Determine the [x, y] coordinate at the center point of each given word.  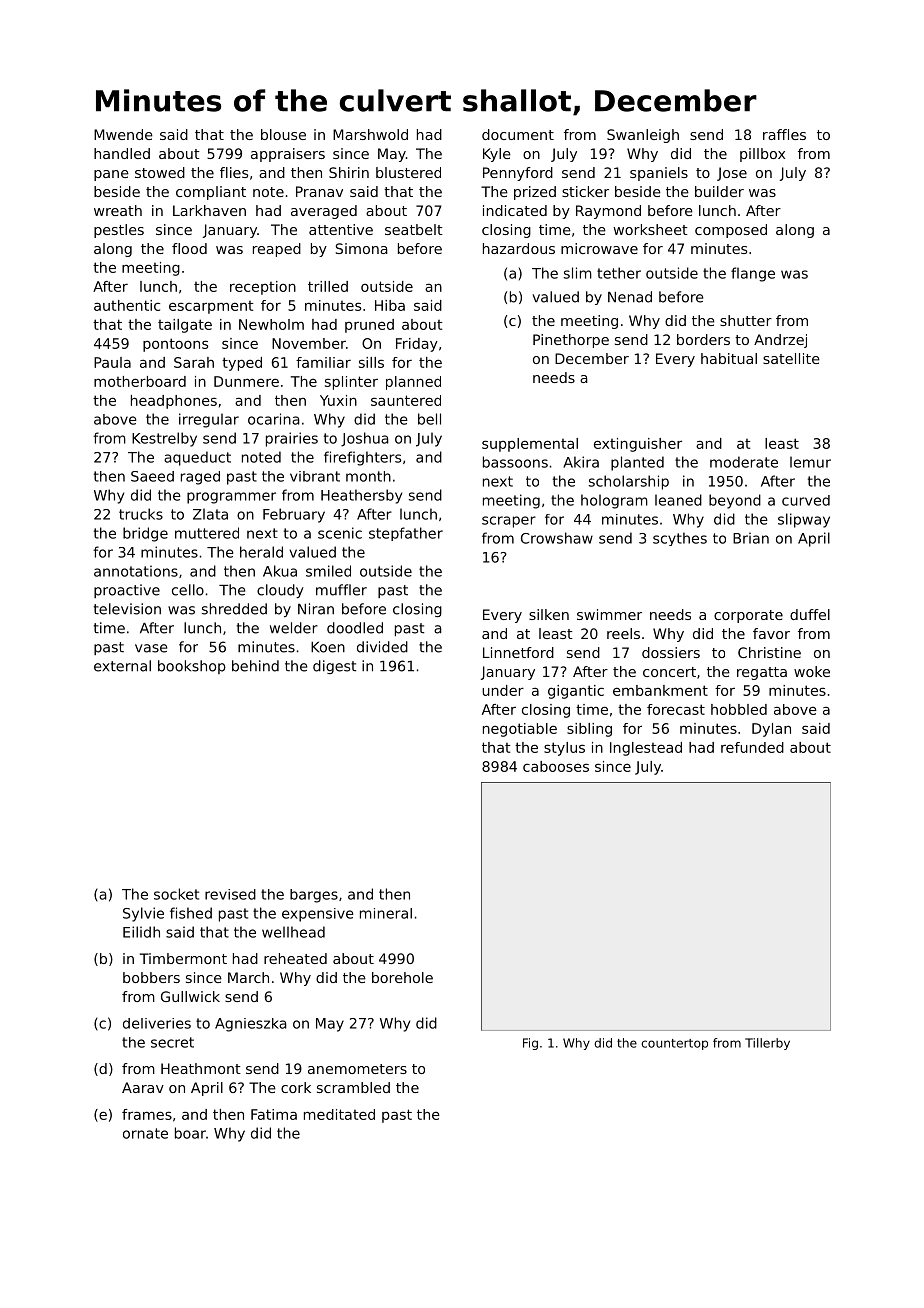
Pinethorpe [571, 341]
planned [413, 383]
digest [334, 667]
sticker [585, 191]
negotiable [520, 730]
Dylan [771, 730]
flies [234, 172]
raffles [784, 134]
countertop [674, 1044]
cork [296, 1087]
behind [255, 666]
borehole [402, 977]
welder [294, 628]
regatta [762, 673]
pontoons [175, 345]
